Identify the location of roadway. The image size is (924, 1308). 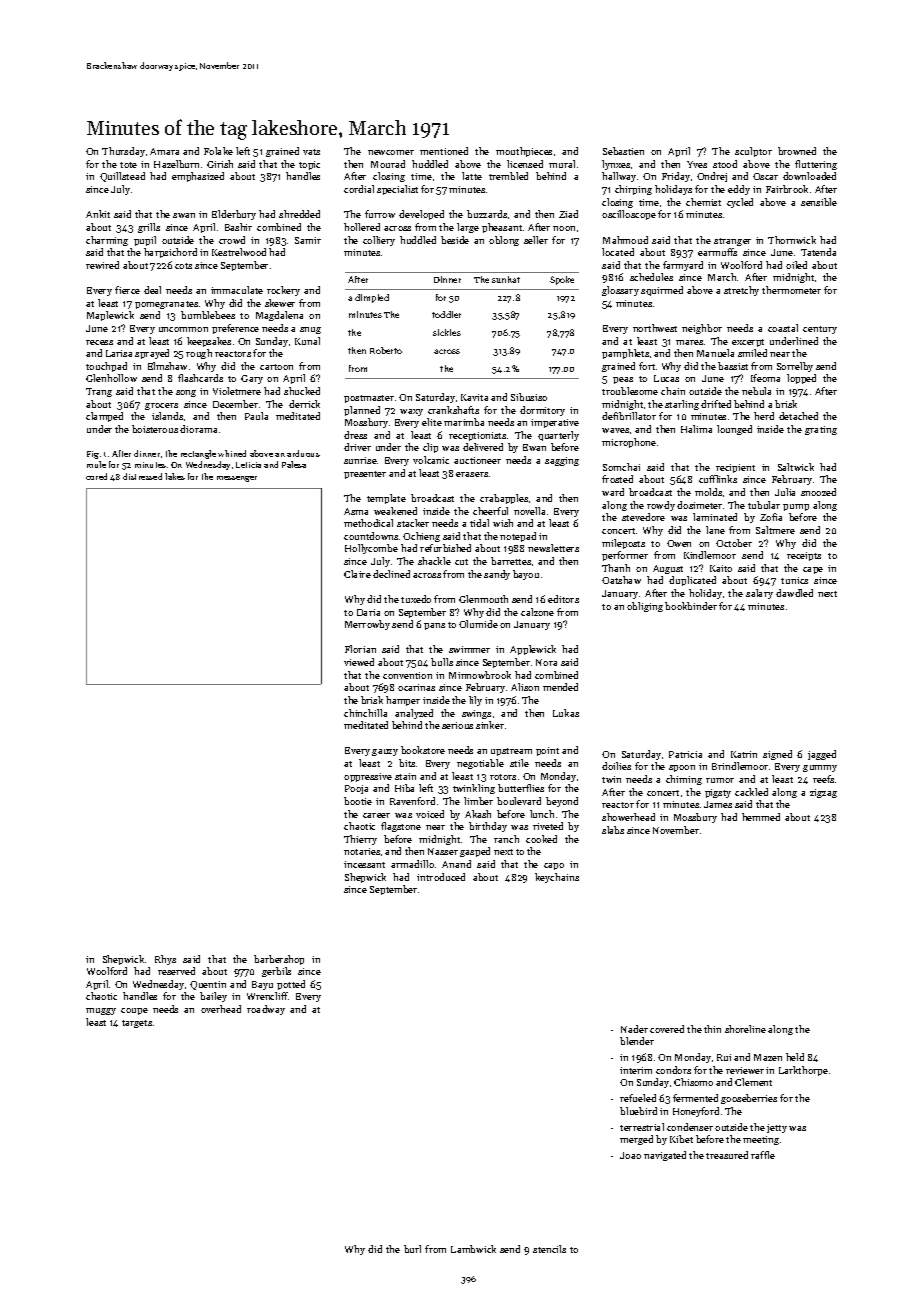
(266, 1010).
